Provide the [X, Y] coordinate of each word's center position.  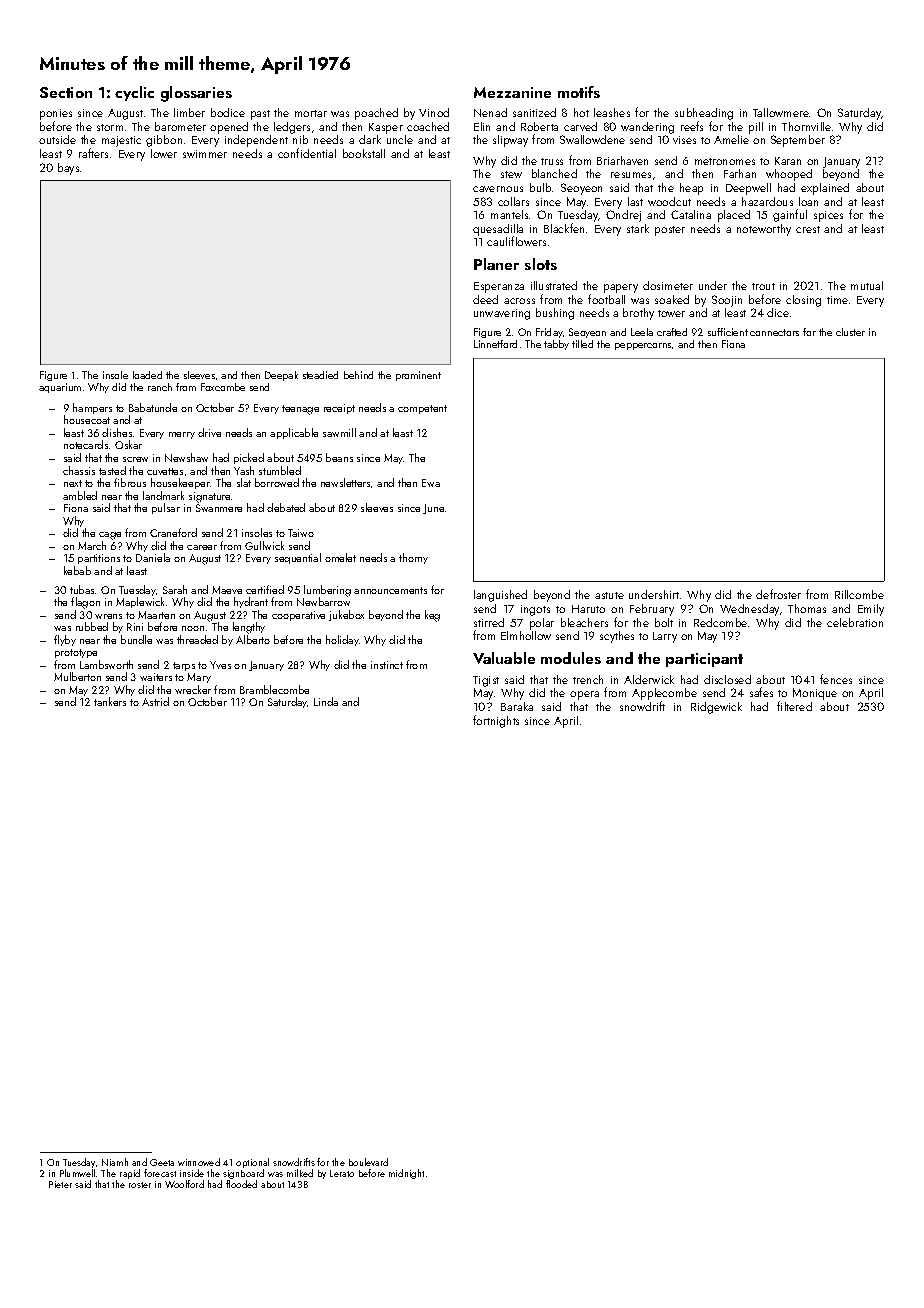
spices [828, 216]
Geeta [162, 1162]
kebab [77, 570]
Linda [326, 701]
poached [376, 114]
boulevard [368, 1162]
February [652, 610]
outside [57, 139]
